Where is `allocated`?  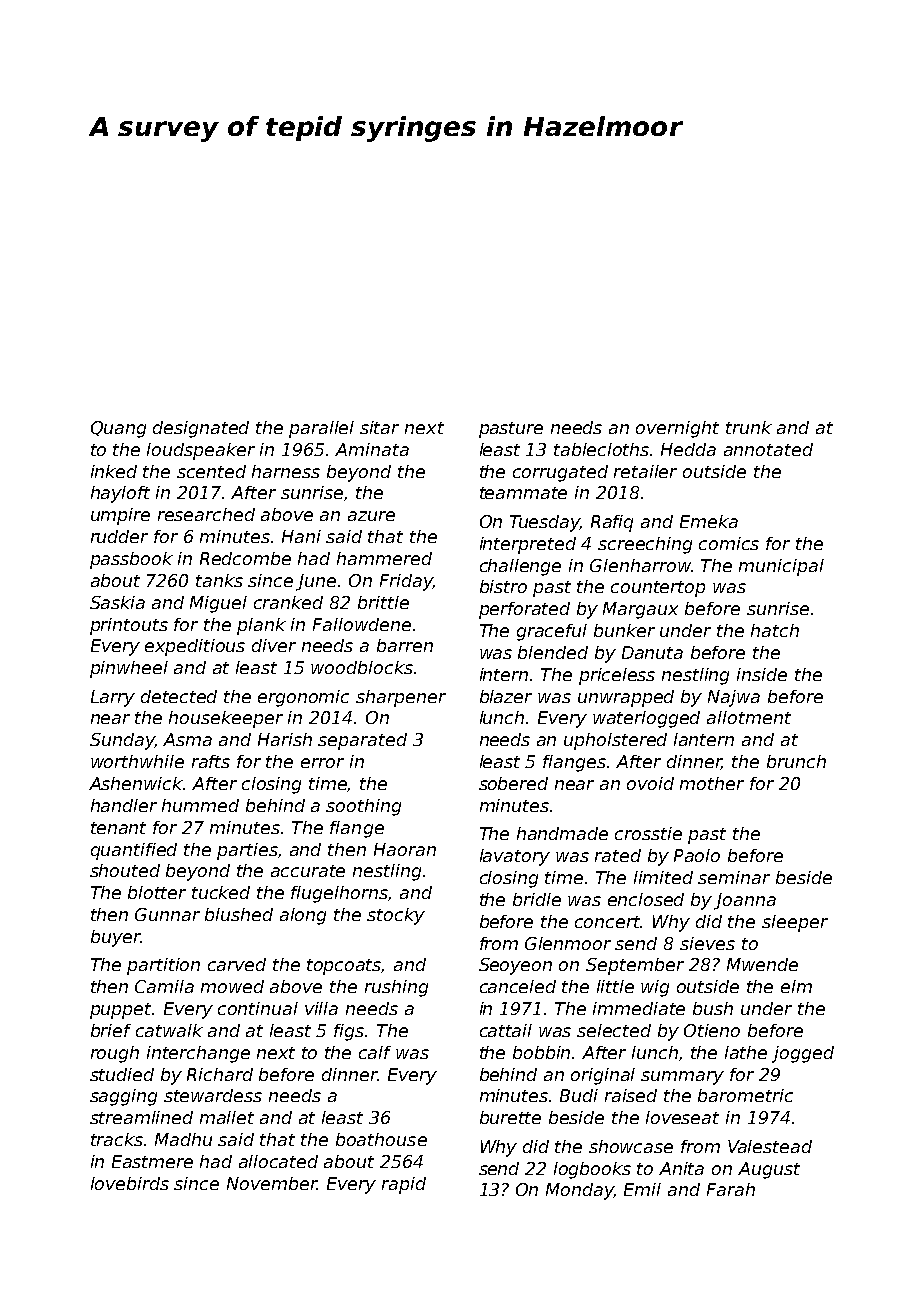 allocated is located at coordinates (278, 1161).
